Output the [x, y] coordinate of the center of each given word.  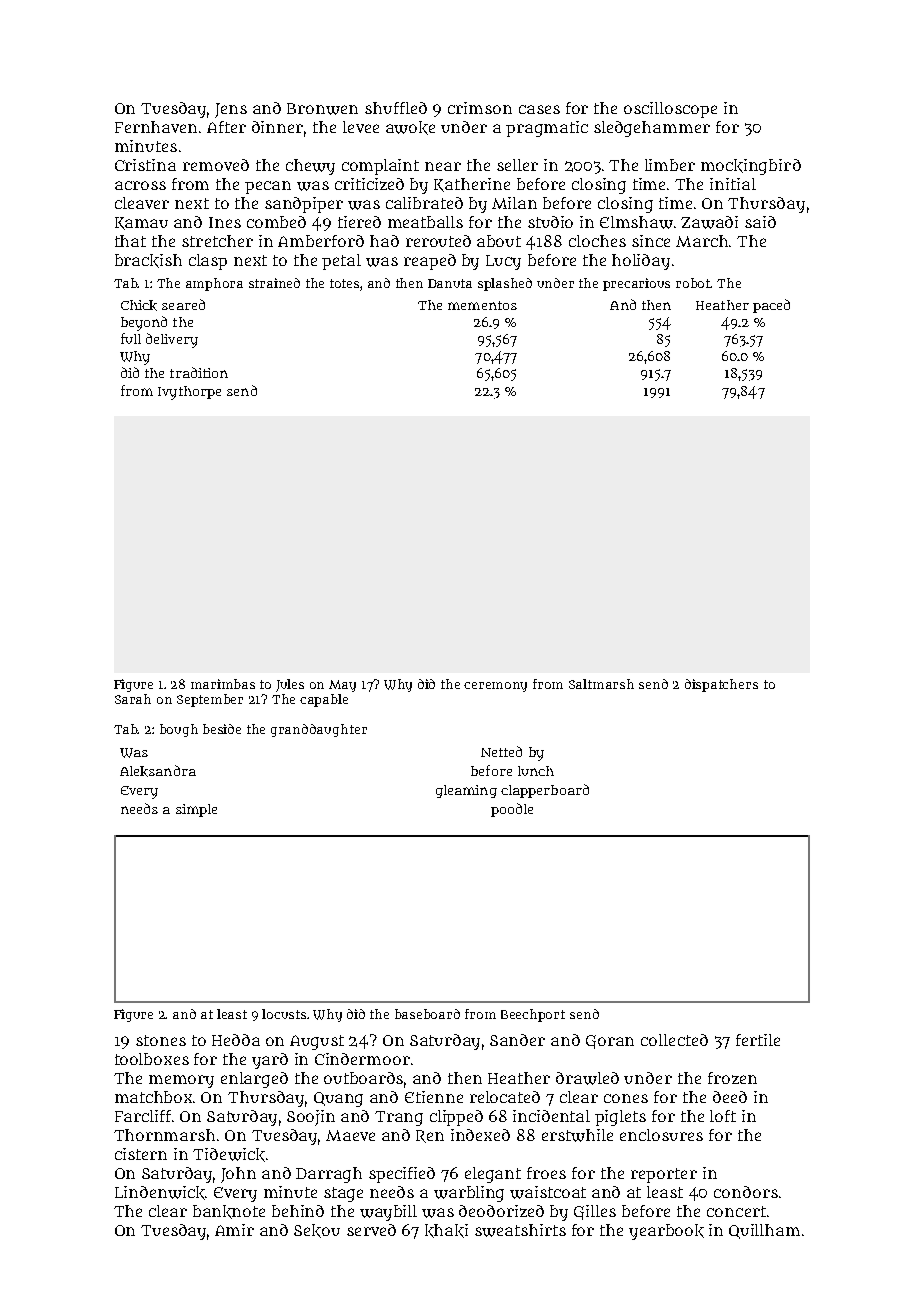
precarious [636, 284]
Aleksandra [158, 771]
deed [730, 1097]
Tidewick [229, 1155]
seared [183, 304]
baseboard [427, 1014]
